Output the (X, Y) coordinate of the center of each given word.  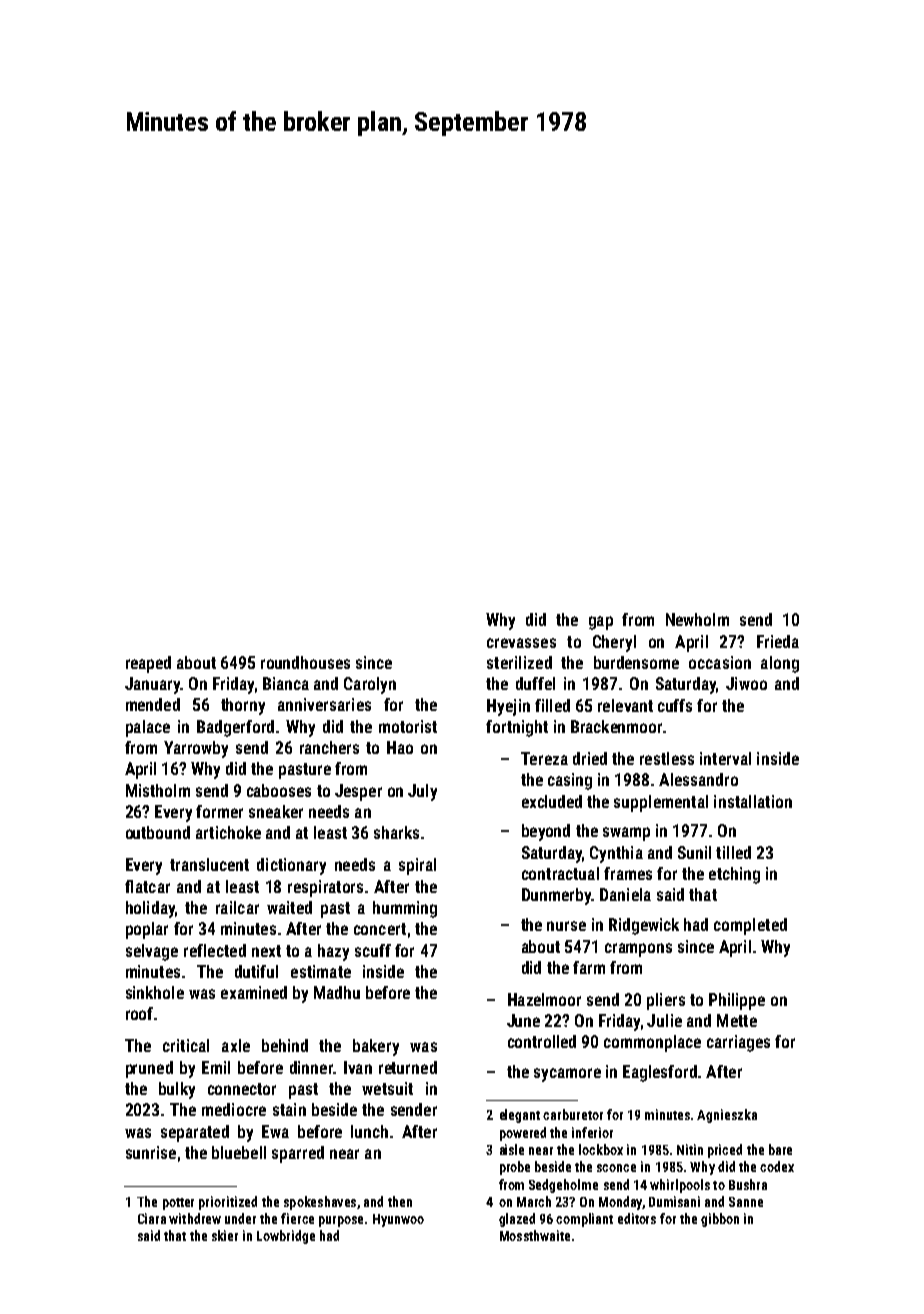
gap (601, 623)
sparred (298, 1154)
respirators (325, 888)
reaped (148, 664)
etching (734, 875)
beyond (546, 832)
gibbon (720, 1220)
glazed (517, 1220)
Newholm (697, 619)
